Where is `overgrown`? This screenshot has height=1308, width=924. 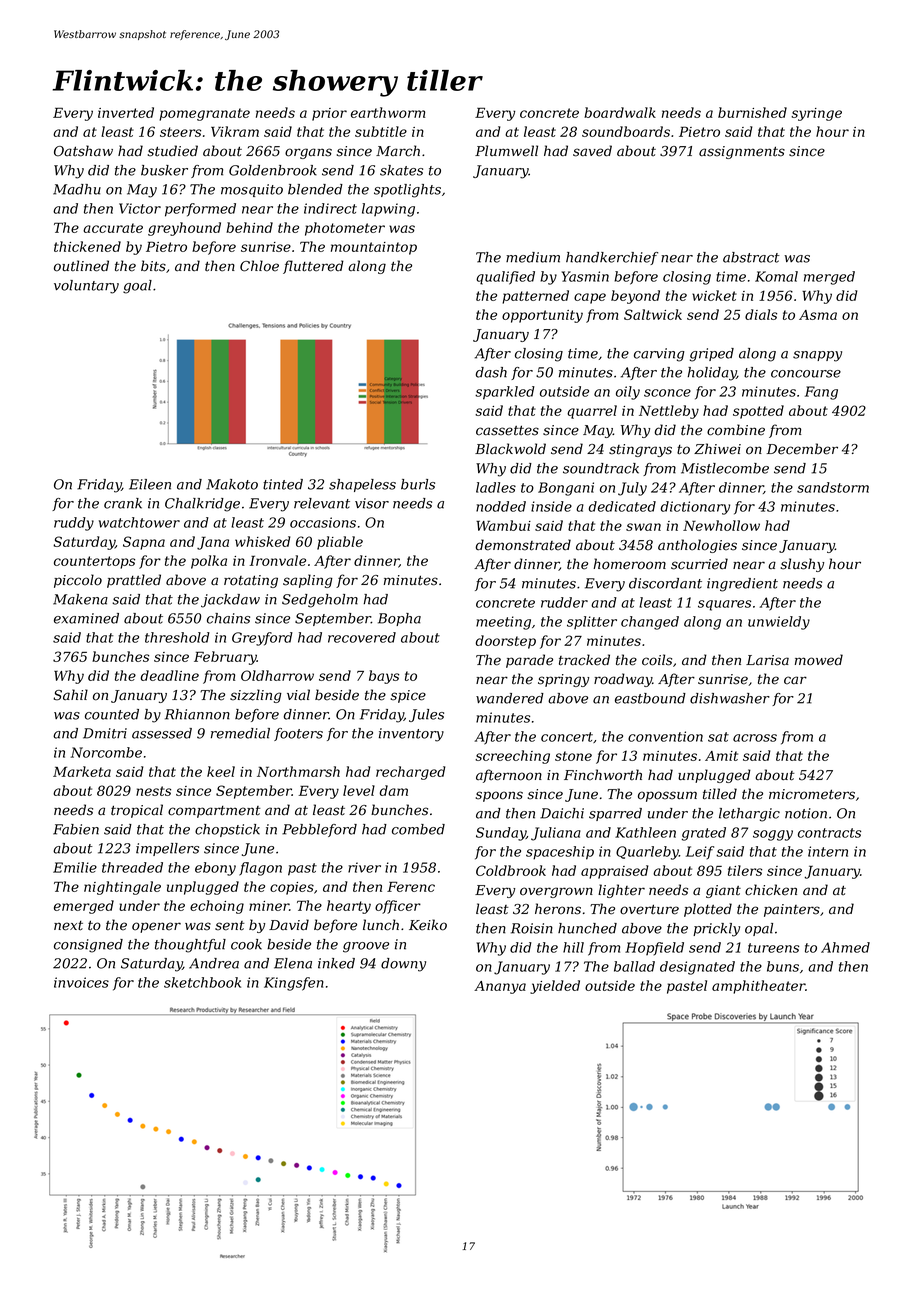 overgrown is located at coordinates (556, 892).
